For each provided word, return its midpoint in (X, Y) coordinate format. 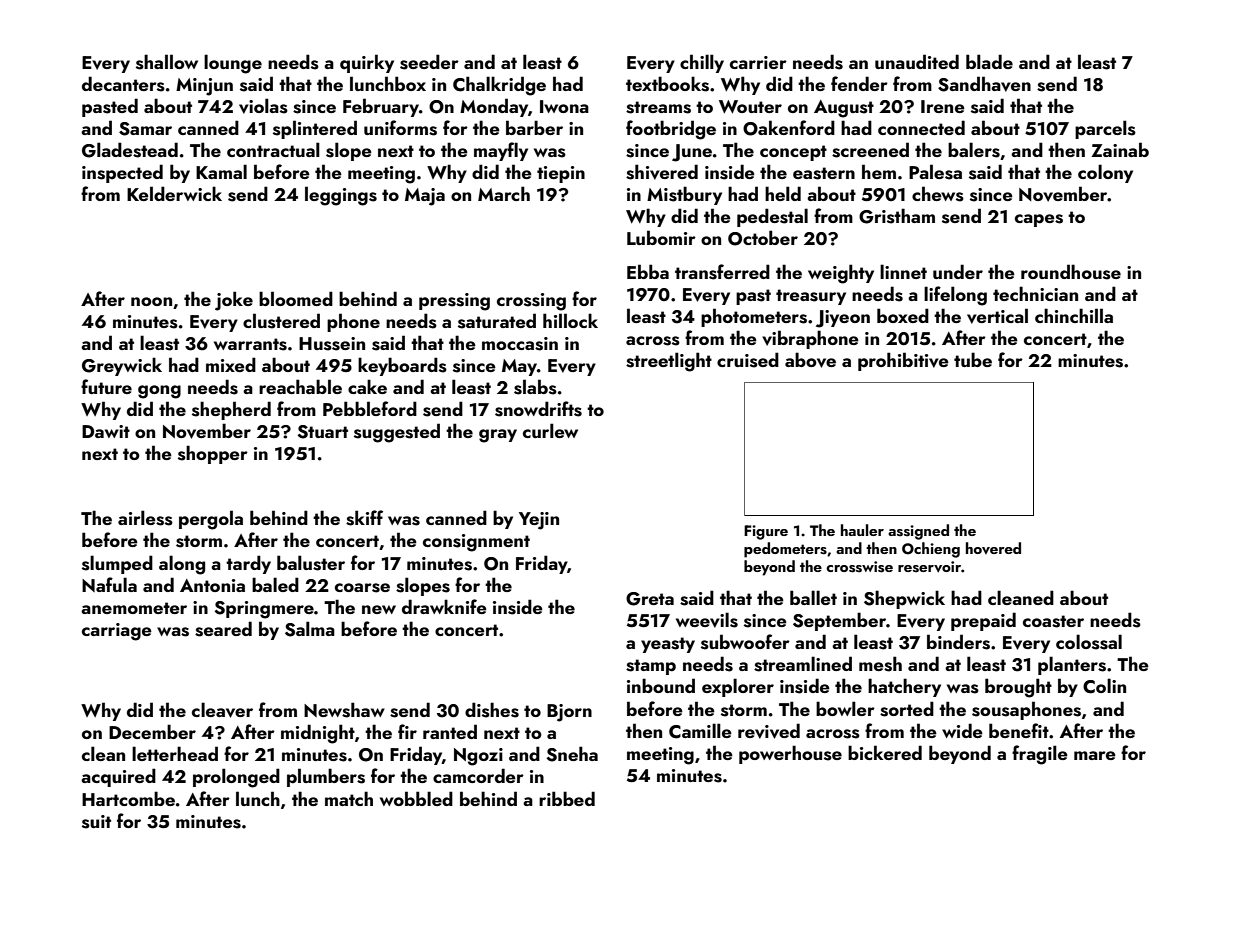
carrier (758, 62)
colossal (1089, 642)
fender (859, 83)
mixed (231, 364)
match (349, 798)
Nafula (109, 584)
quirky (367, 63)
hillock (570, 320)
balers (974, 150)
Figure (766, 532)
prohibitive (903, 361)
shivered (662, 172)
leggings (341, 196)
